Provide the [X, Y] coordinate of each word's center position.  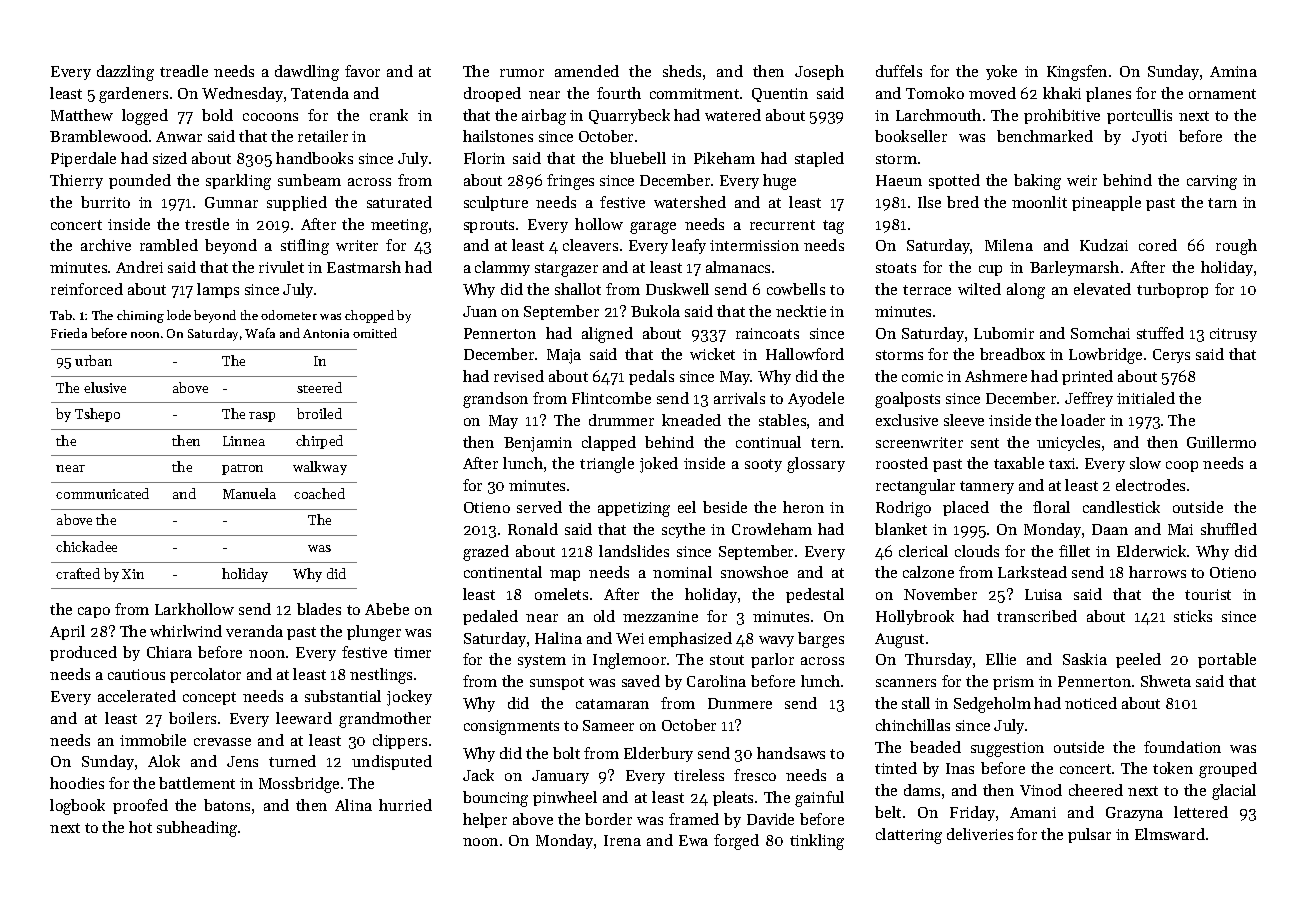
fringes [570, 182]
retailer [323, 136]
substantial [343, 696]
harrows [1157, 572]
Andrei [139, 267]
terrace [927, 290]
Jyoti [1149, 138]
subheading [197, 829]
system [542, 661]
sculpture [496, 203]
